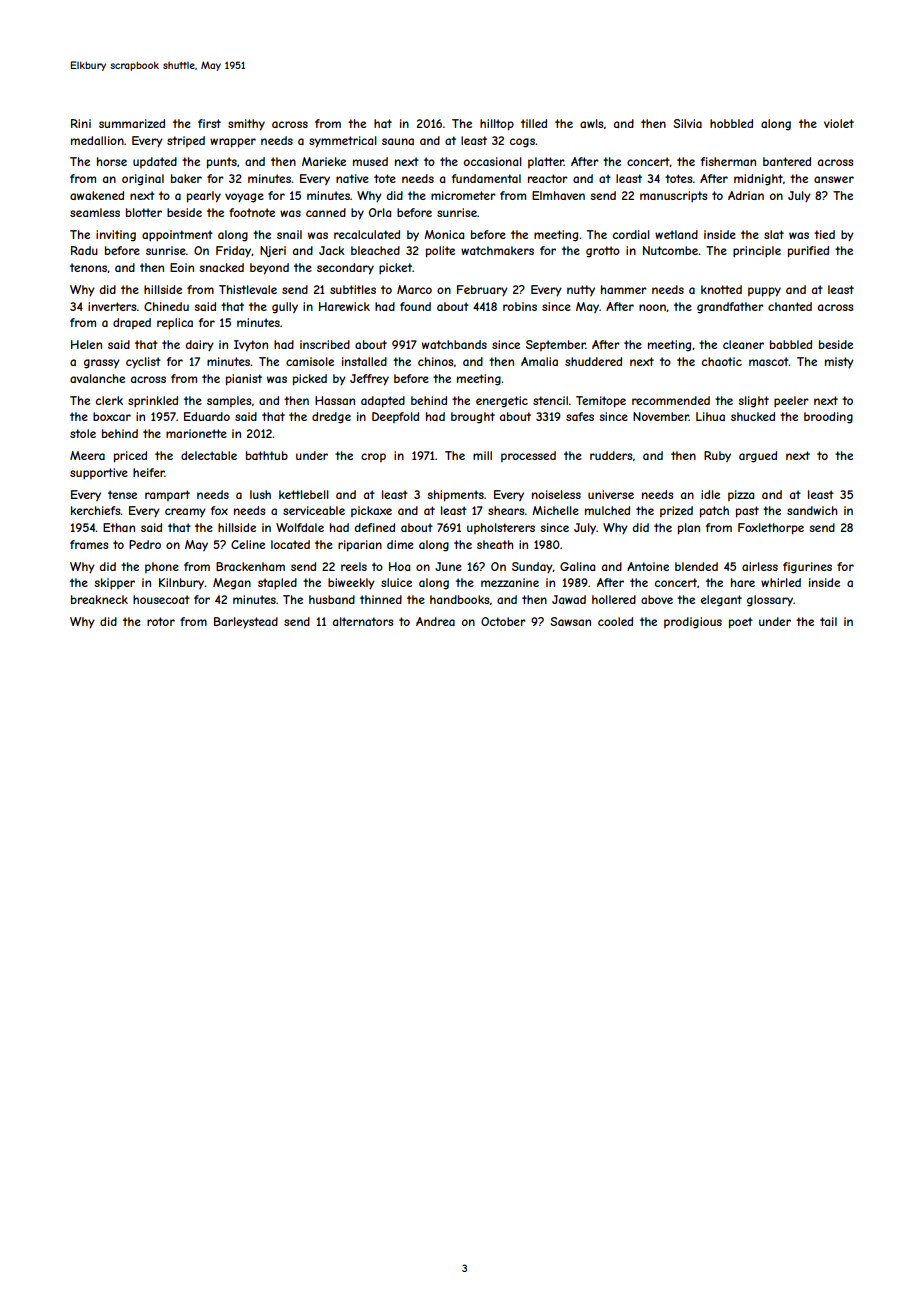 This screenshot has height=1308, width=924. Describe the element at coordinates (721, 289) in the screenshot. I see `knotted` at that location.
